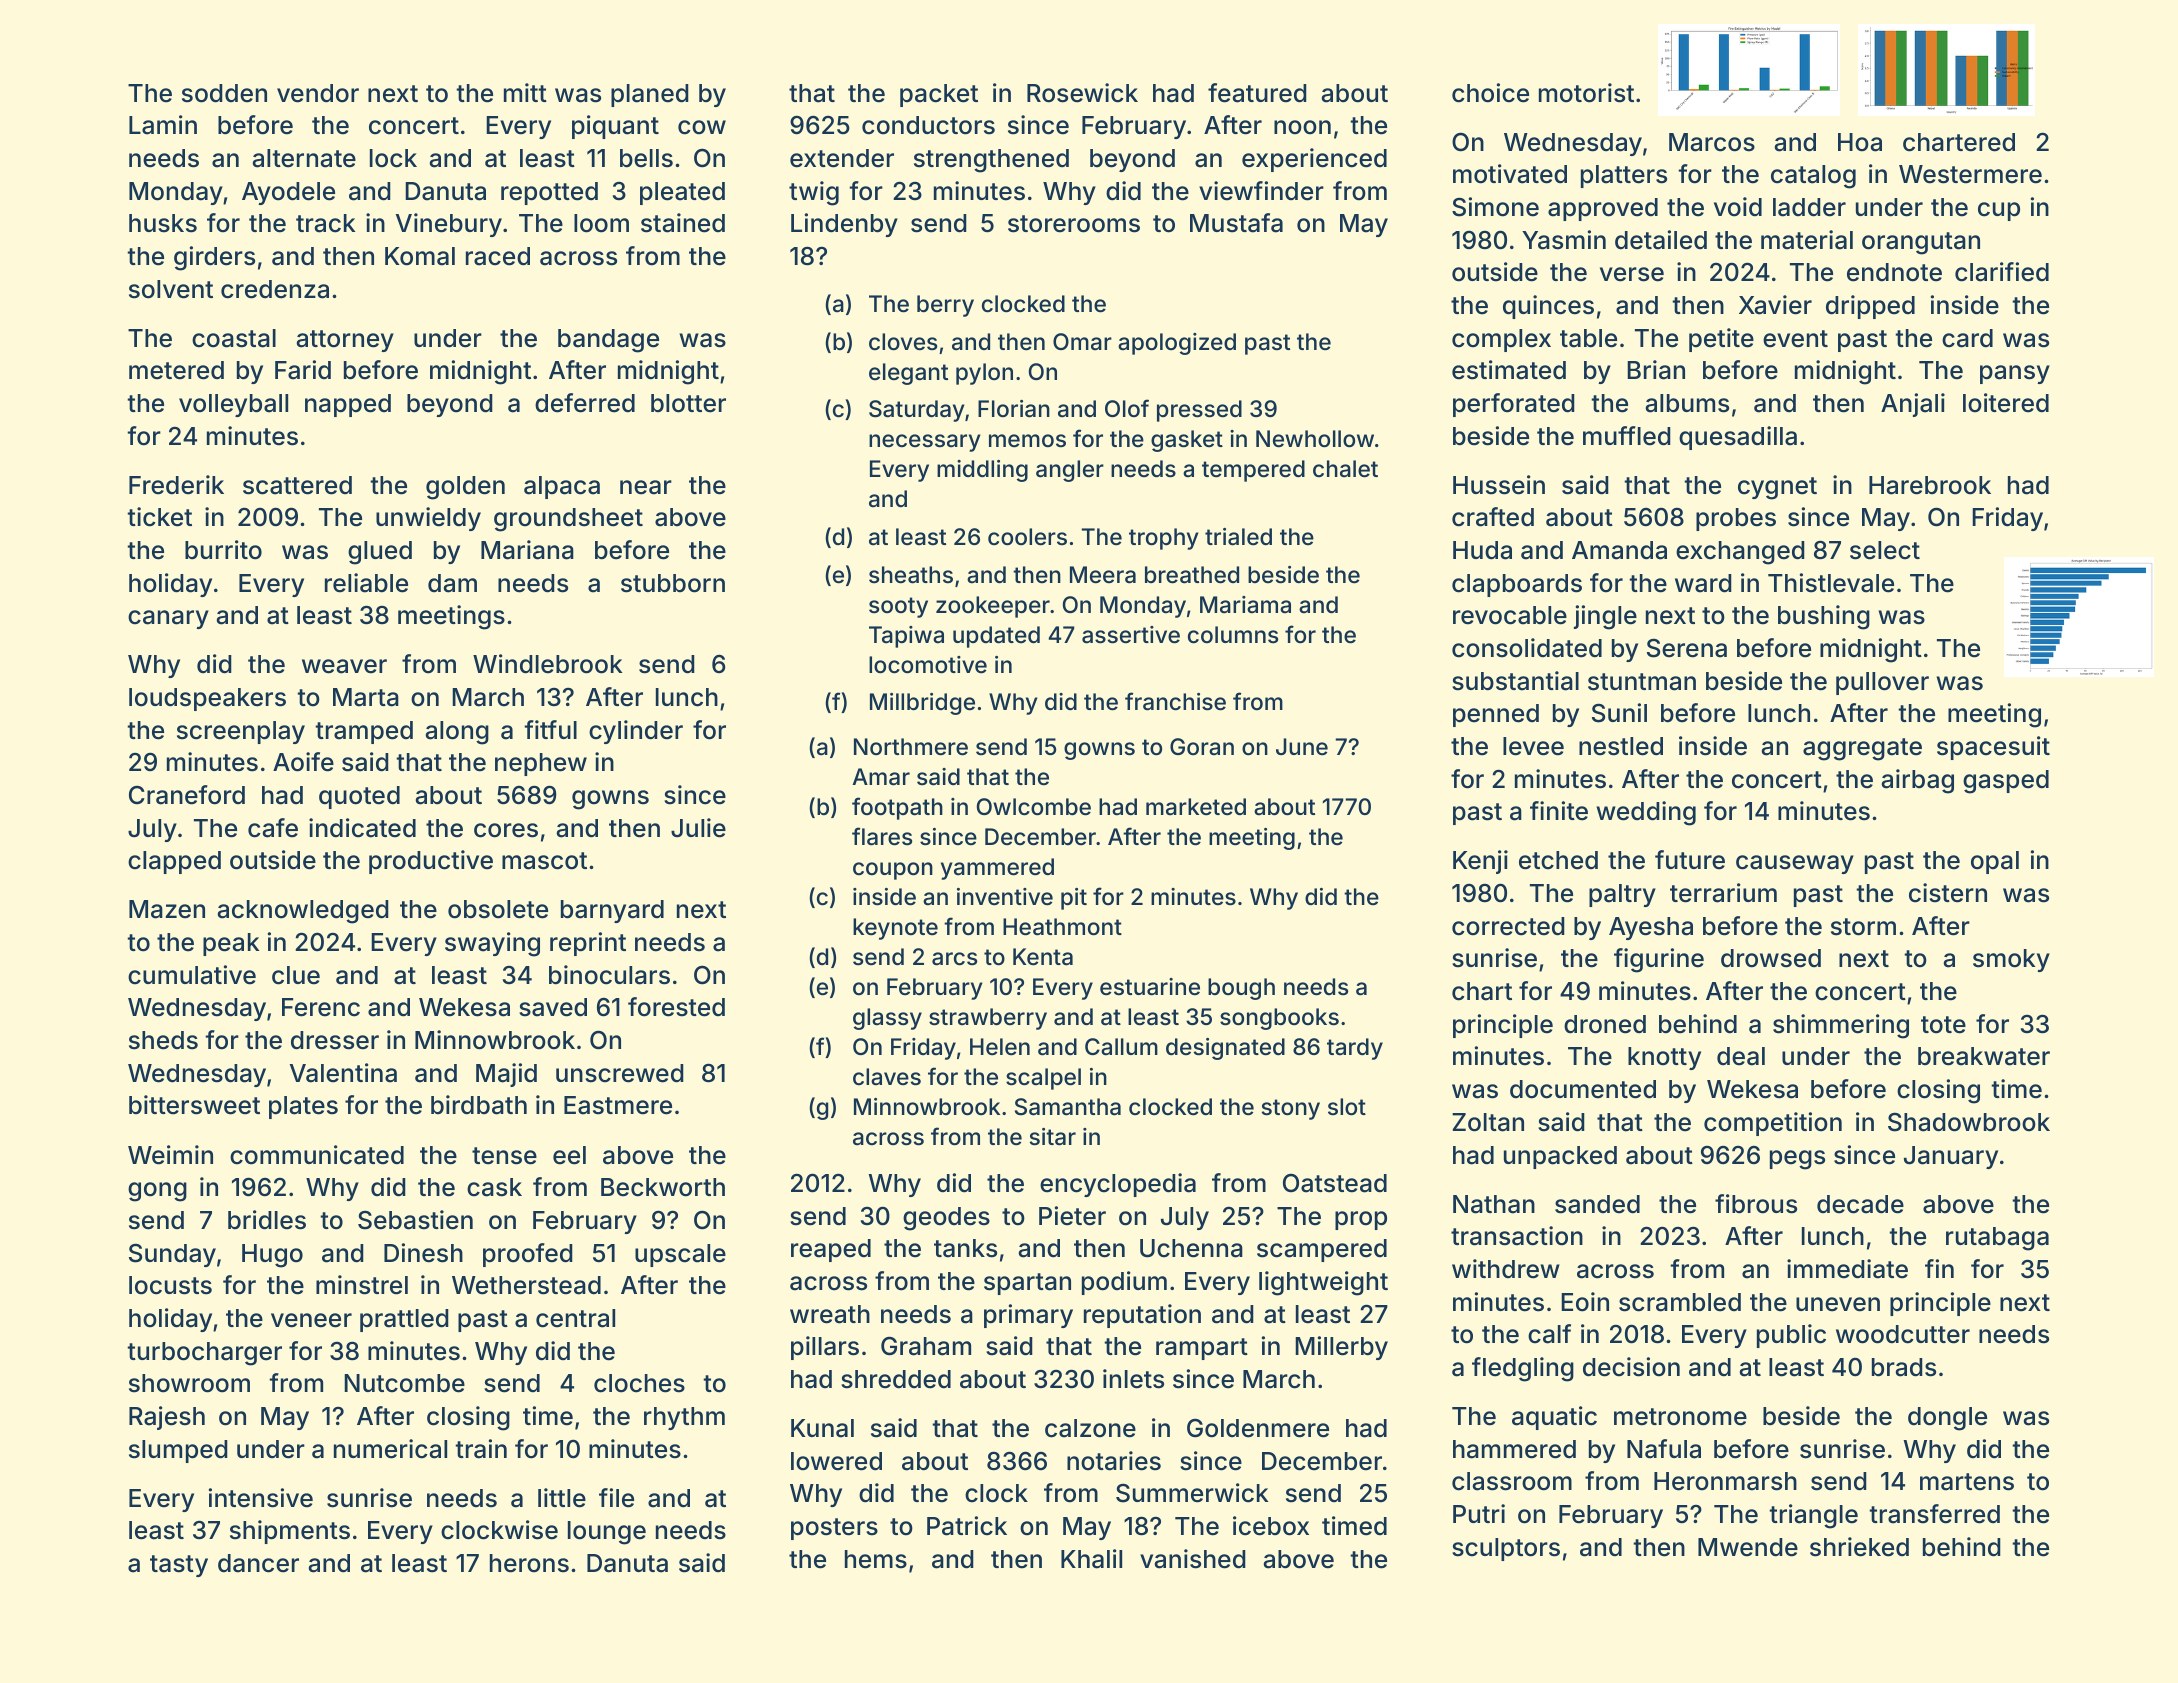 This screenshot has height=1683, width=2178. I want to click on locusts, so click(170, 1285).
